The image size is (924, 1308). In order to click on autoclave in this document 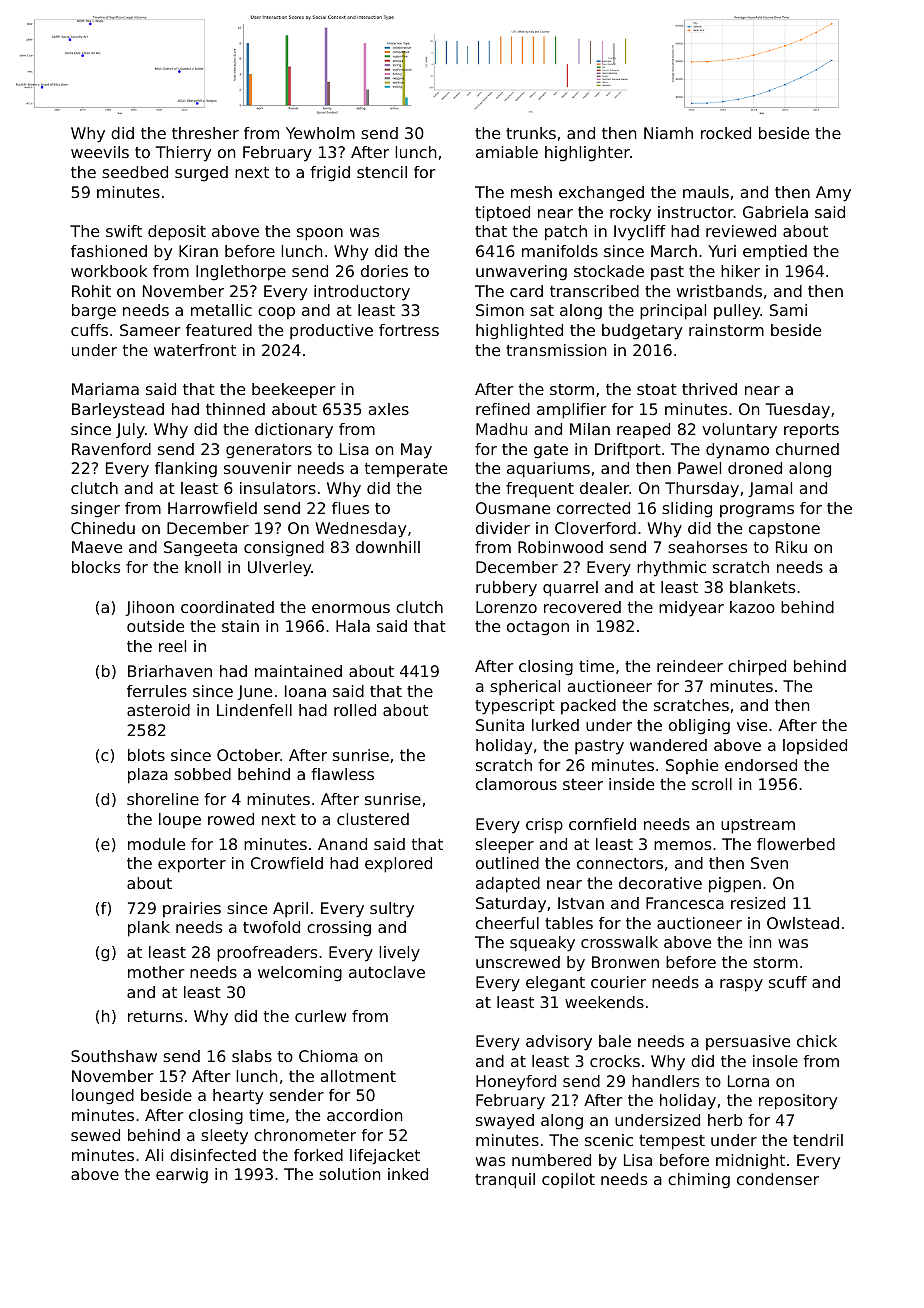, I will do `click(387, 972)`.
